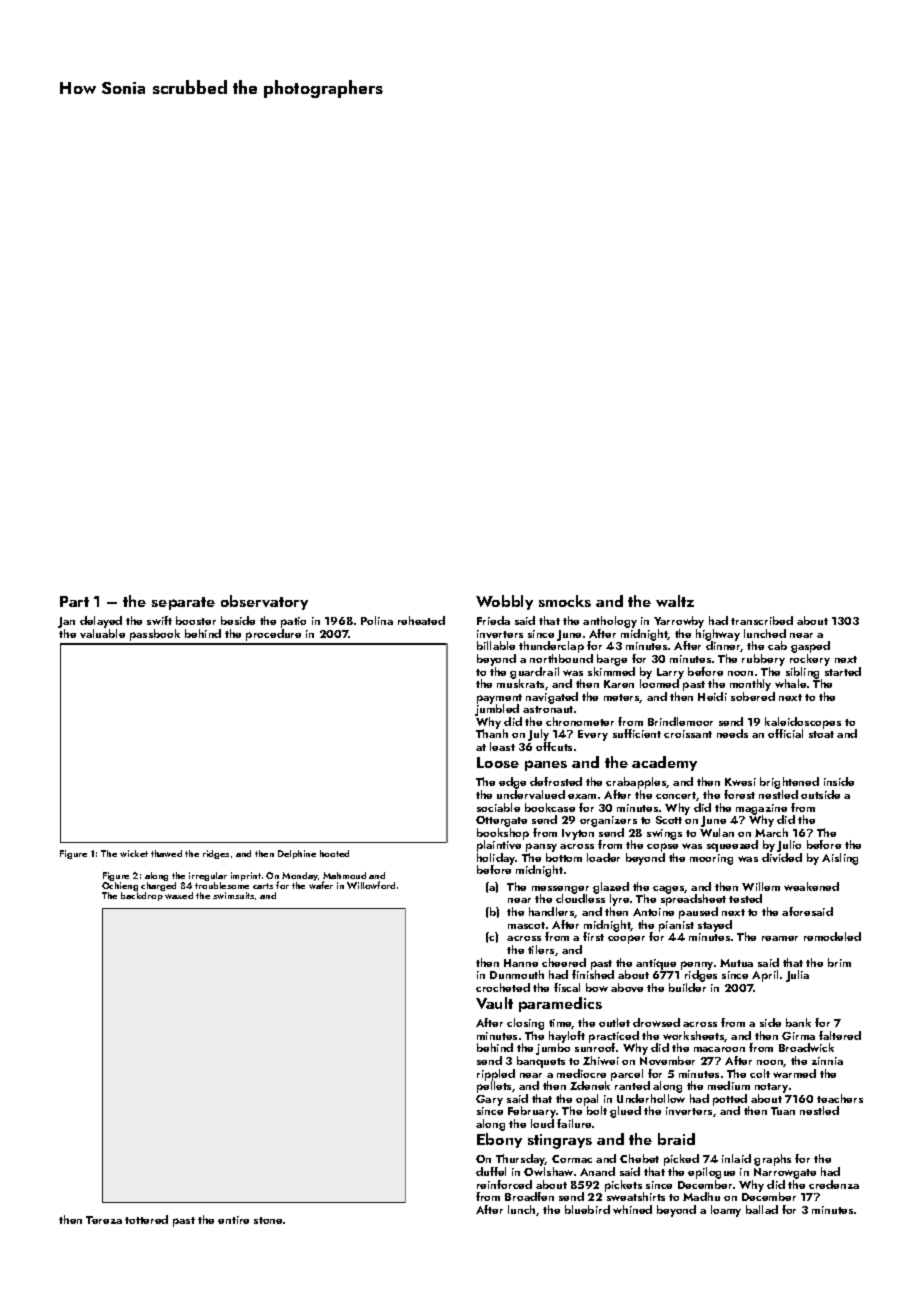 The width and height of the screenshot is (924, 1308). What do you see at coordinates (120, 886) in the screenshot?
I see `Ochieng` at bounding box center [120, 886].
